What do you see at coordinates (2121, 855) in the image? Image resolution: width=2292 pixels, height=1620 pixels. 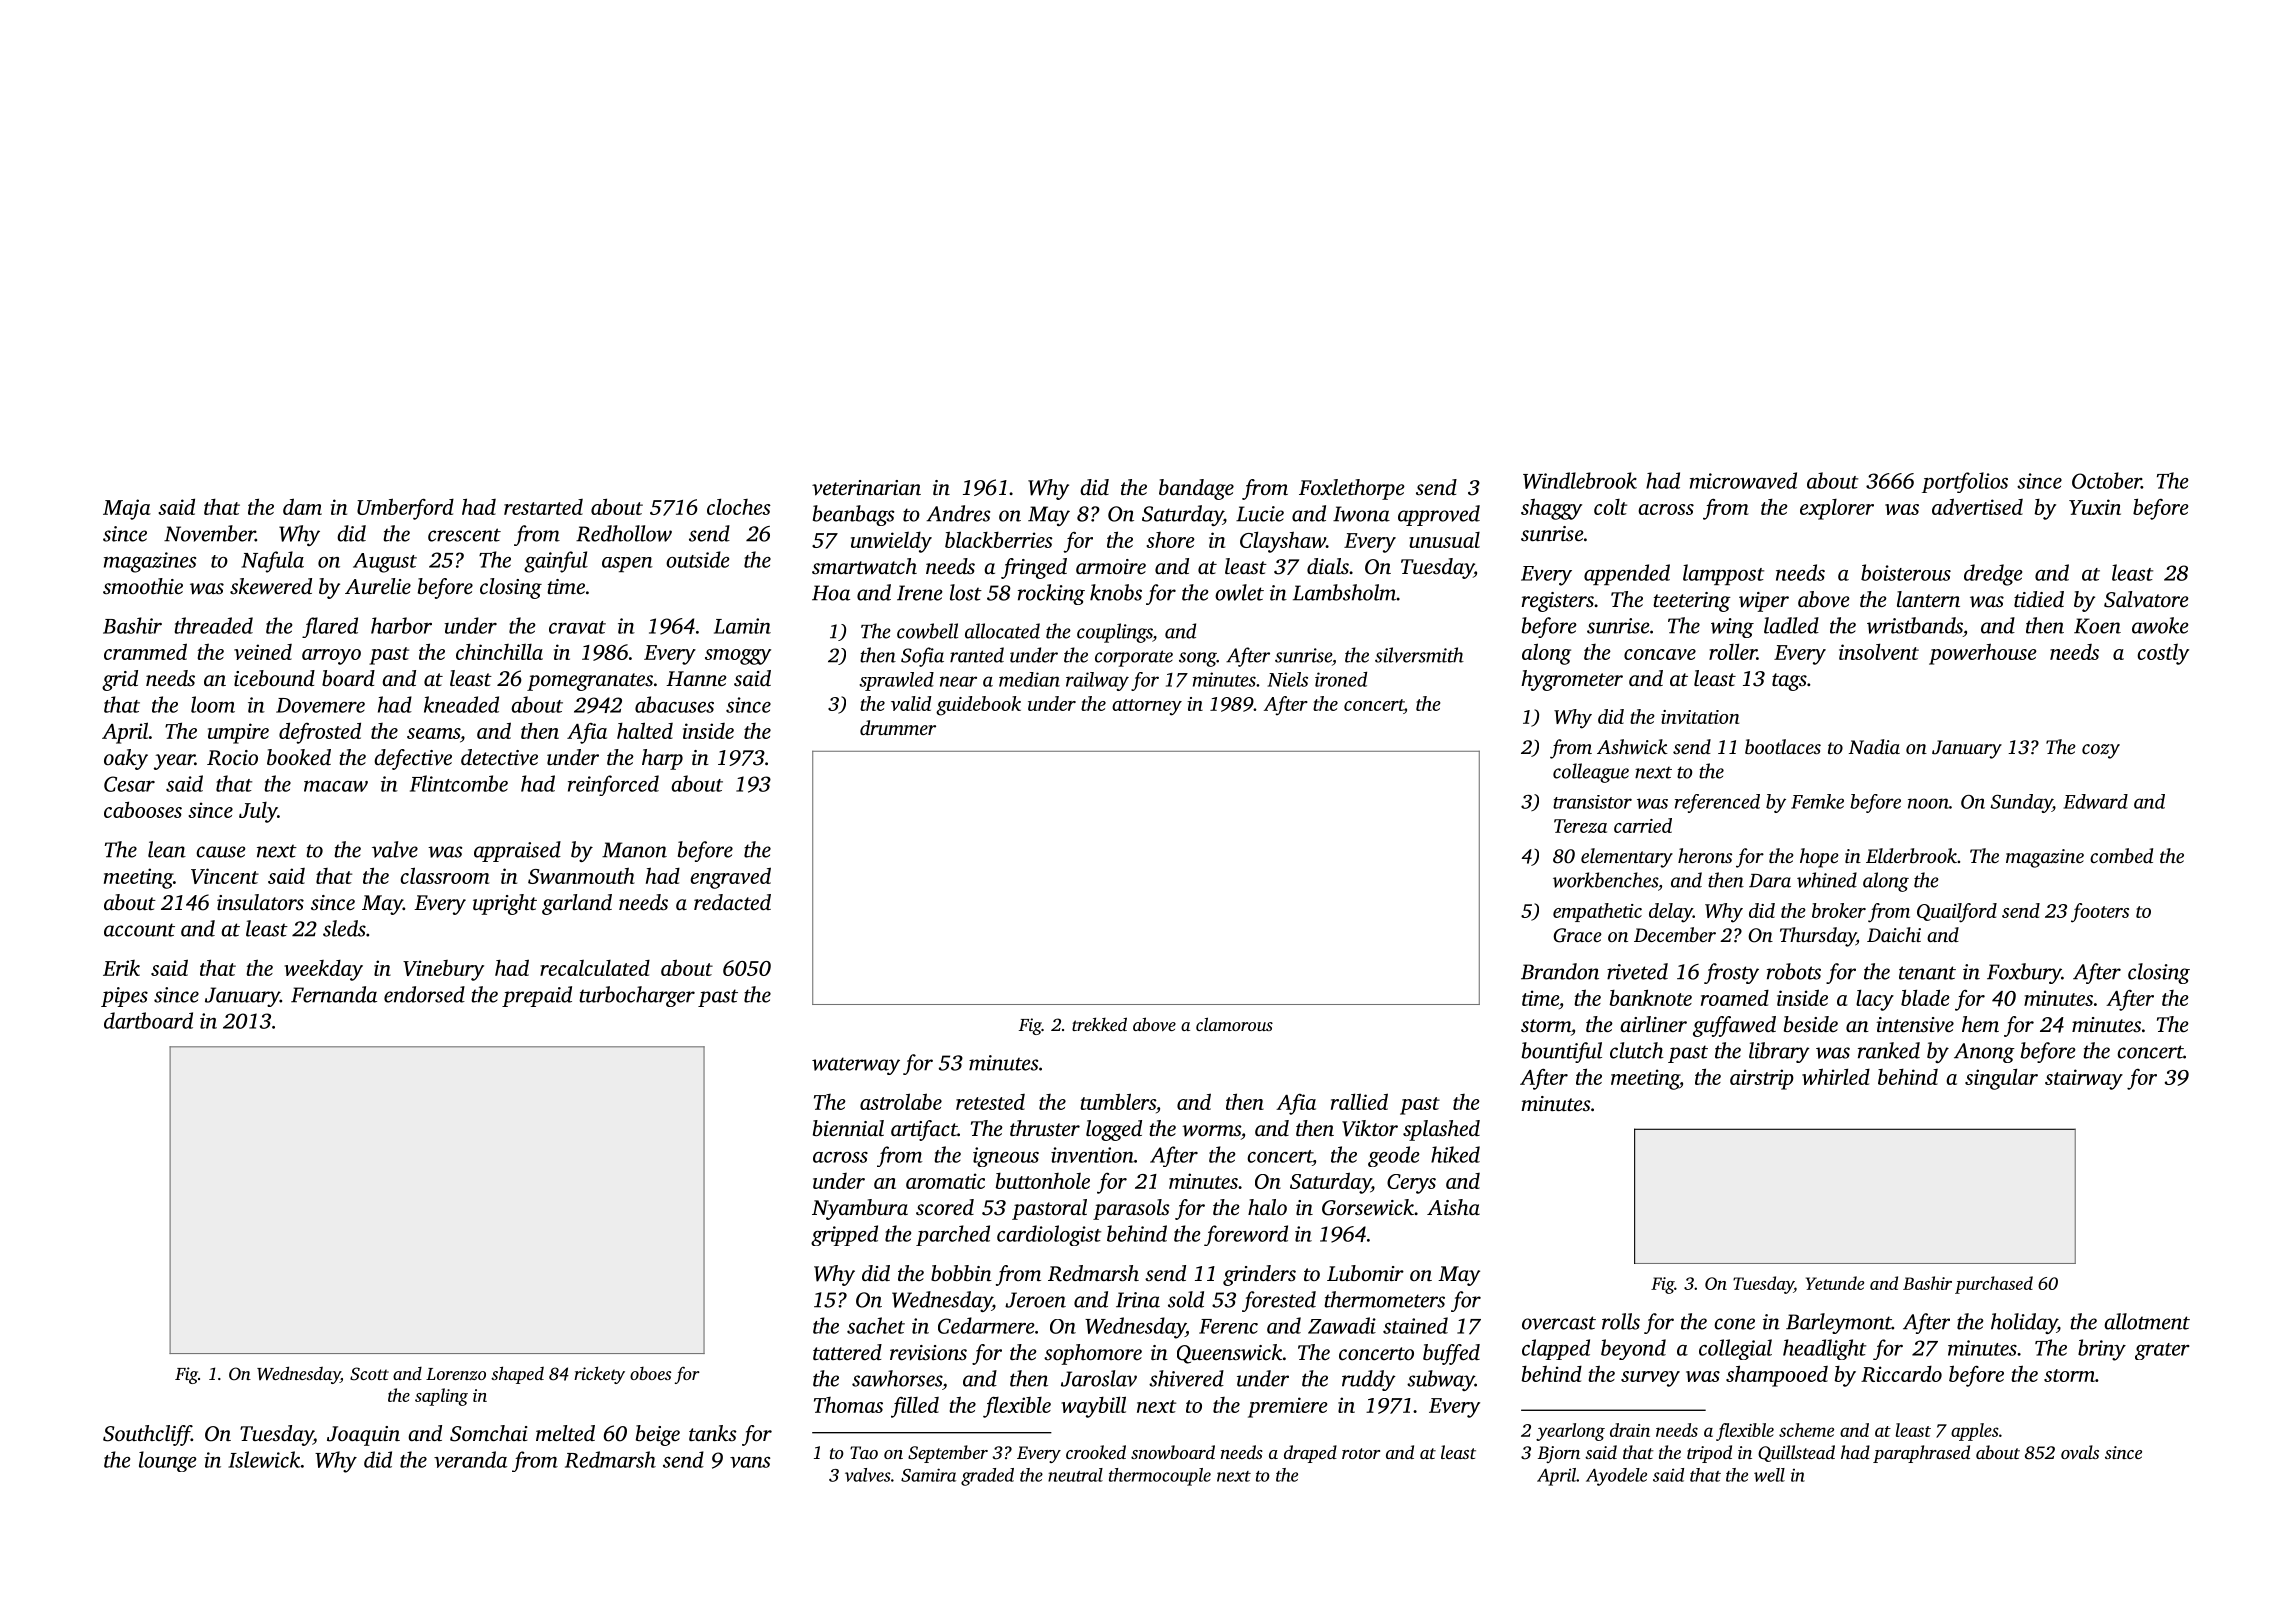 I see `combed` at bounding box center [2121, 855].
